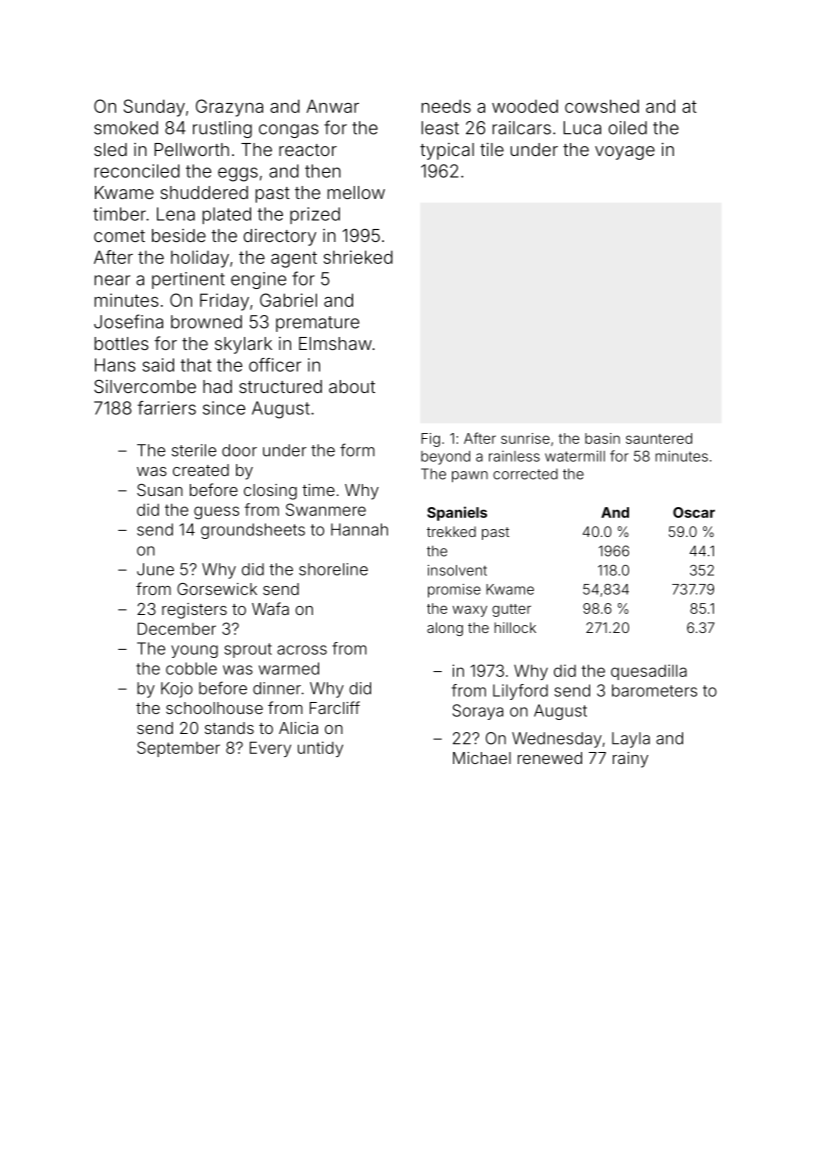  What do you see at coordinates (335, 343) in the screenshot?
I see `Elmshaw` at bounding box center [335, 343].
